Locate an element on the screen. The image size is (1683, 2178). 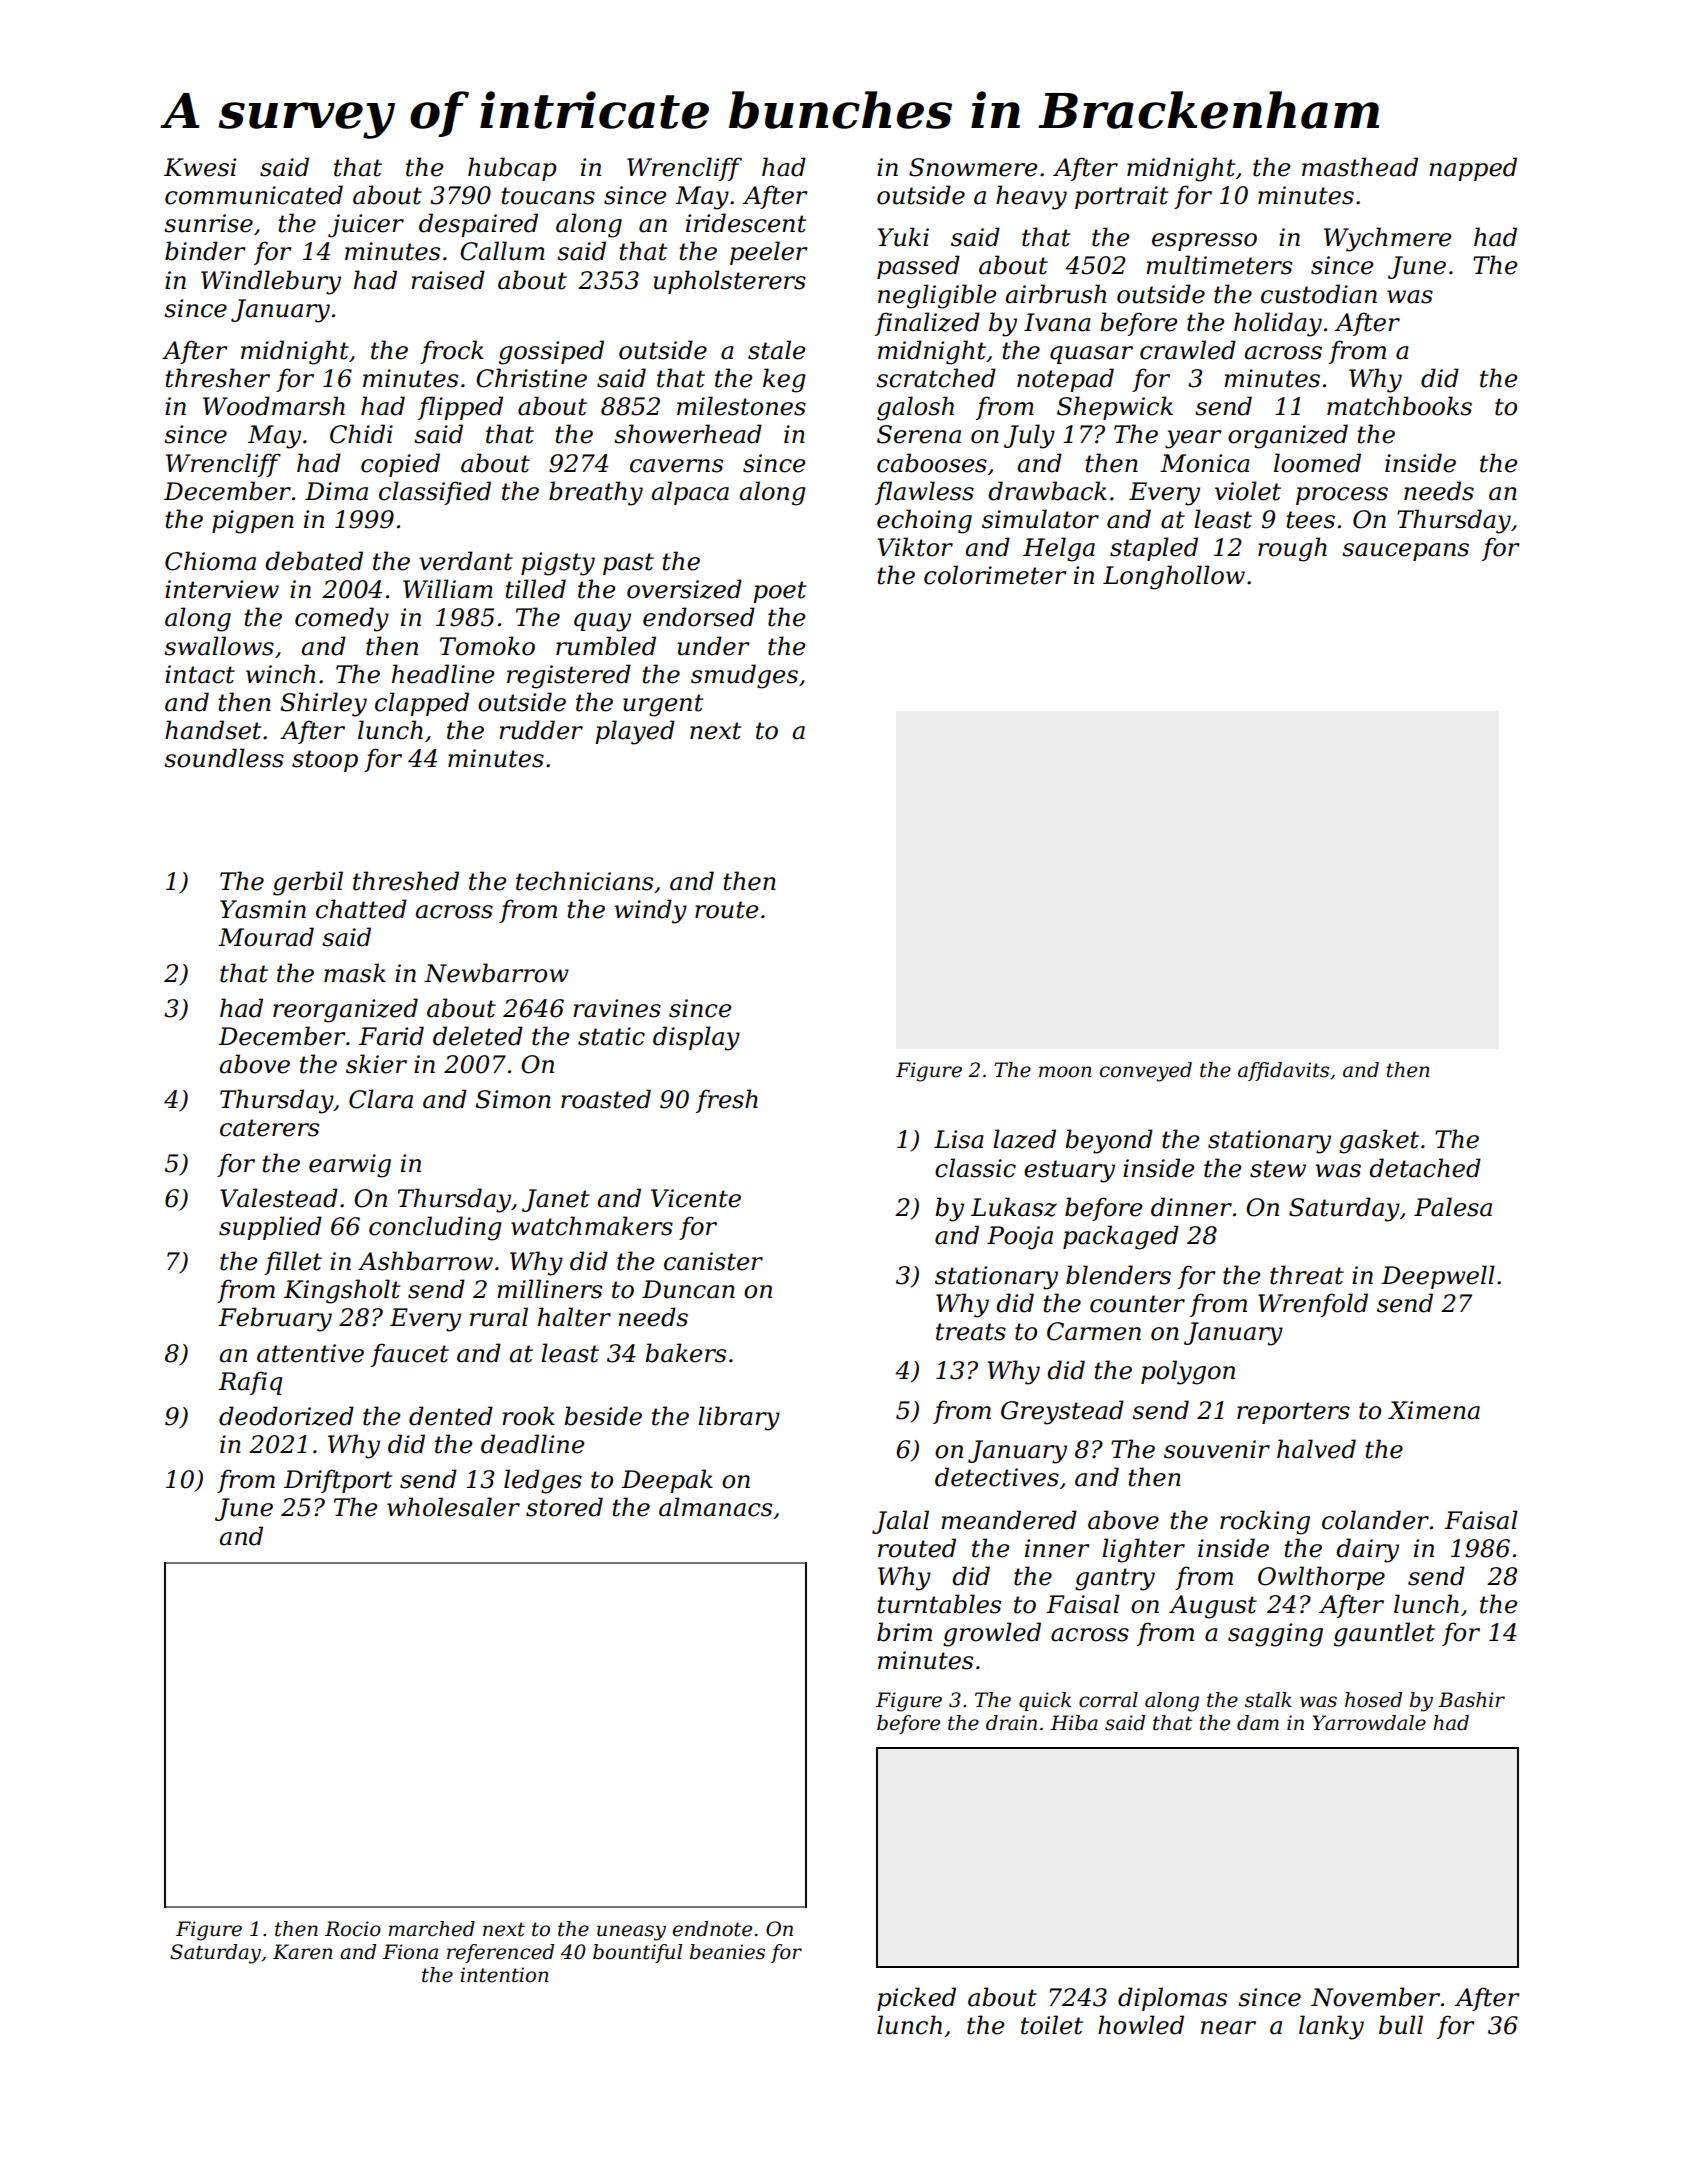
threat is located at coordinates (1307, 1275).
